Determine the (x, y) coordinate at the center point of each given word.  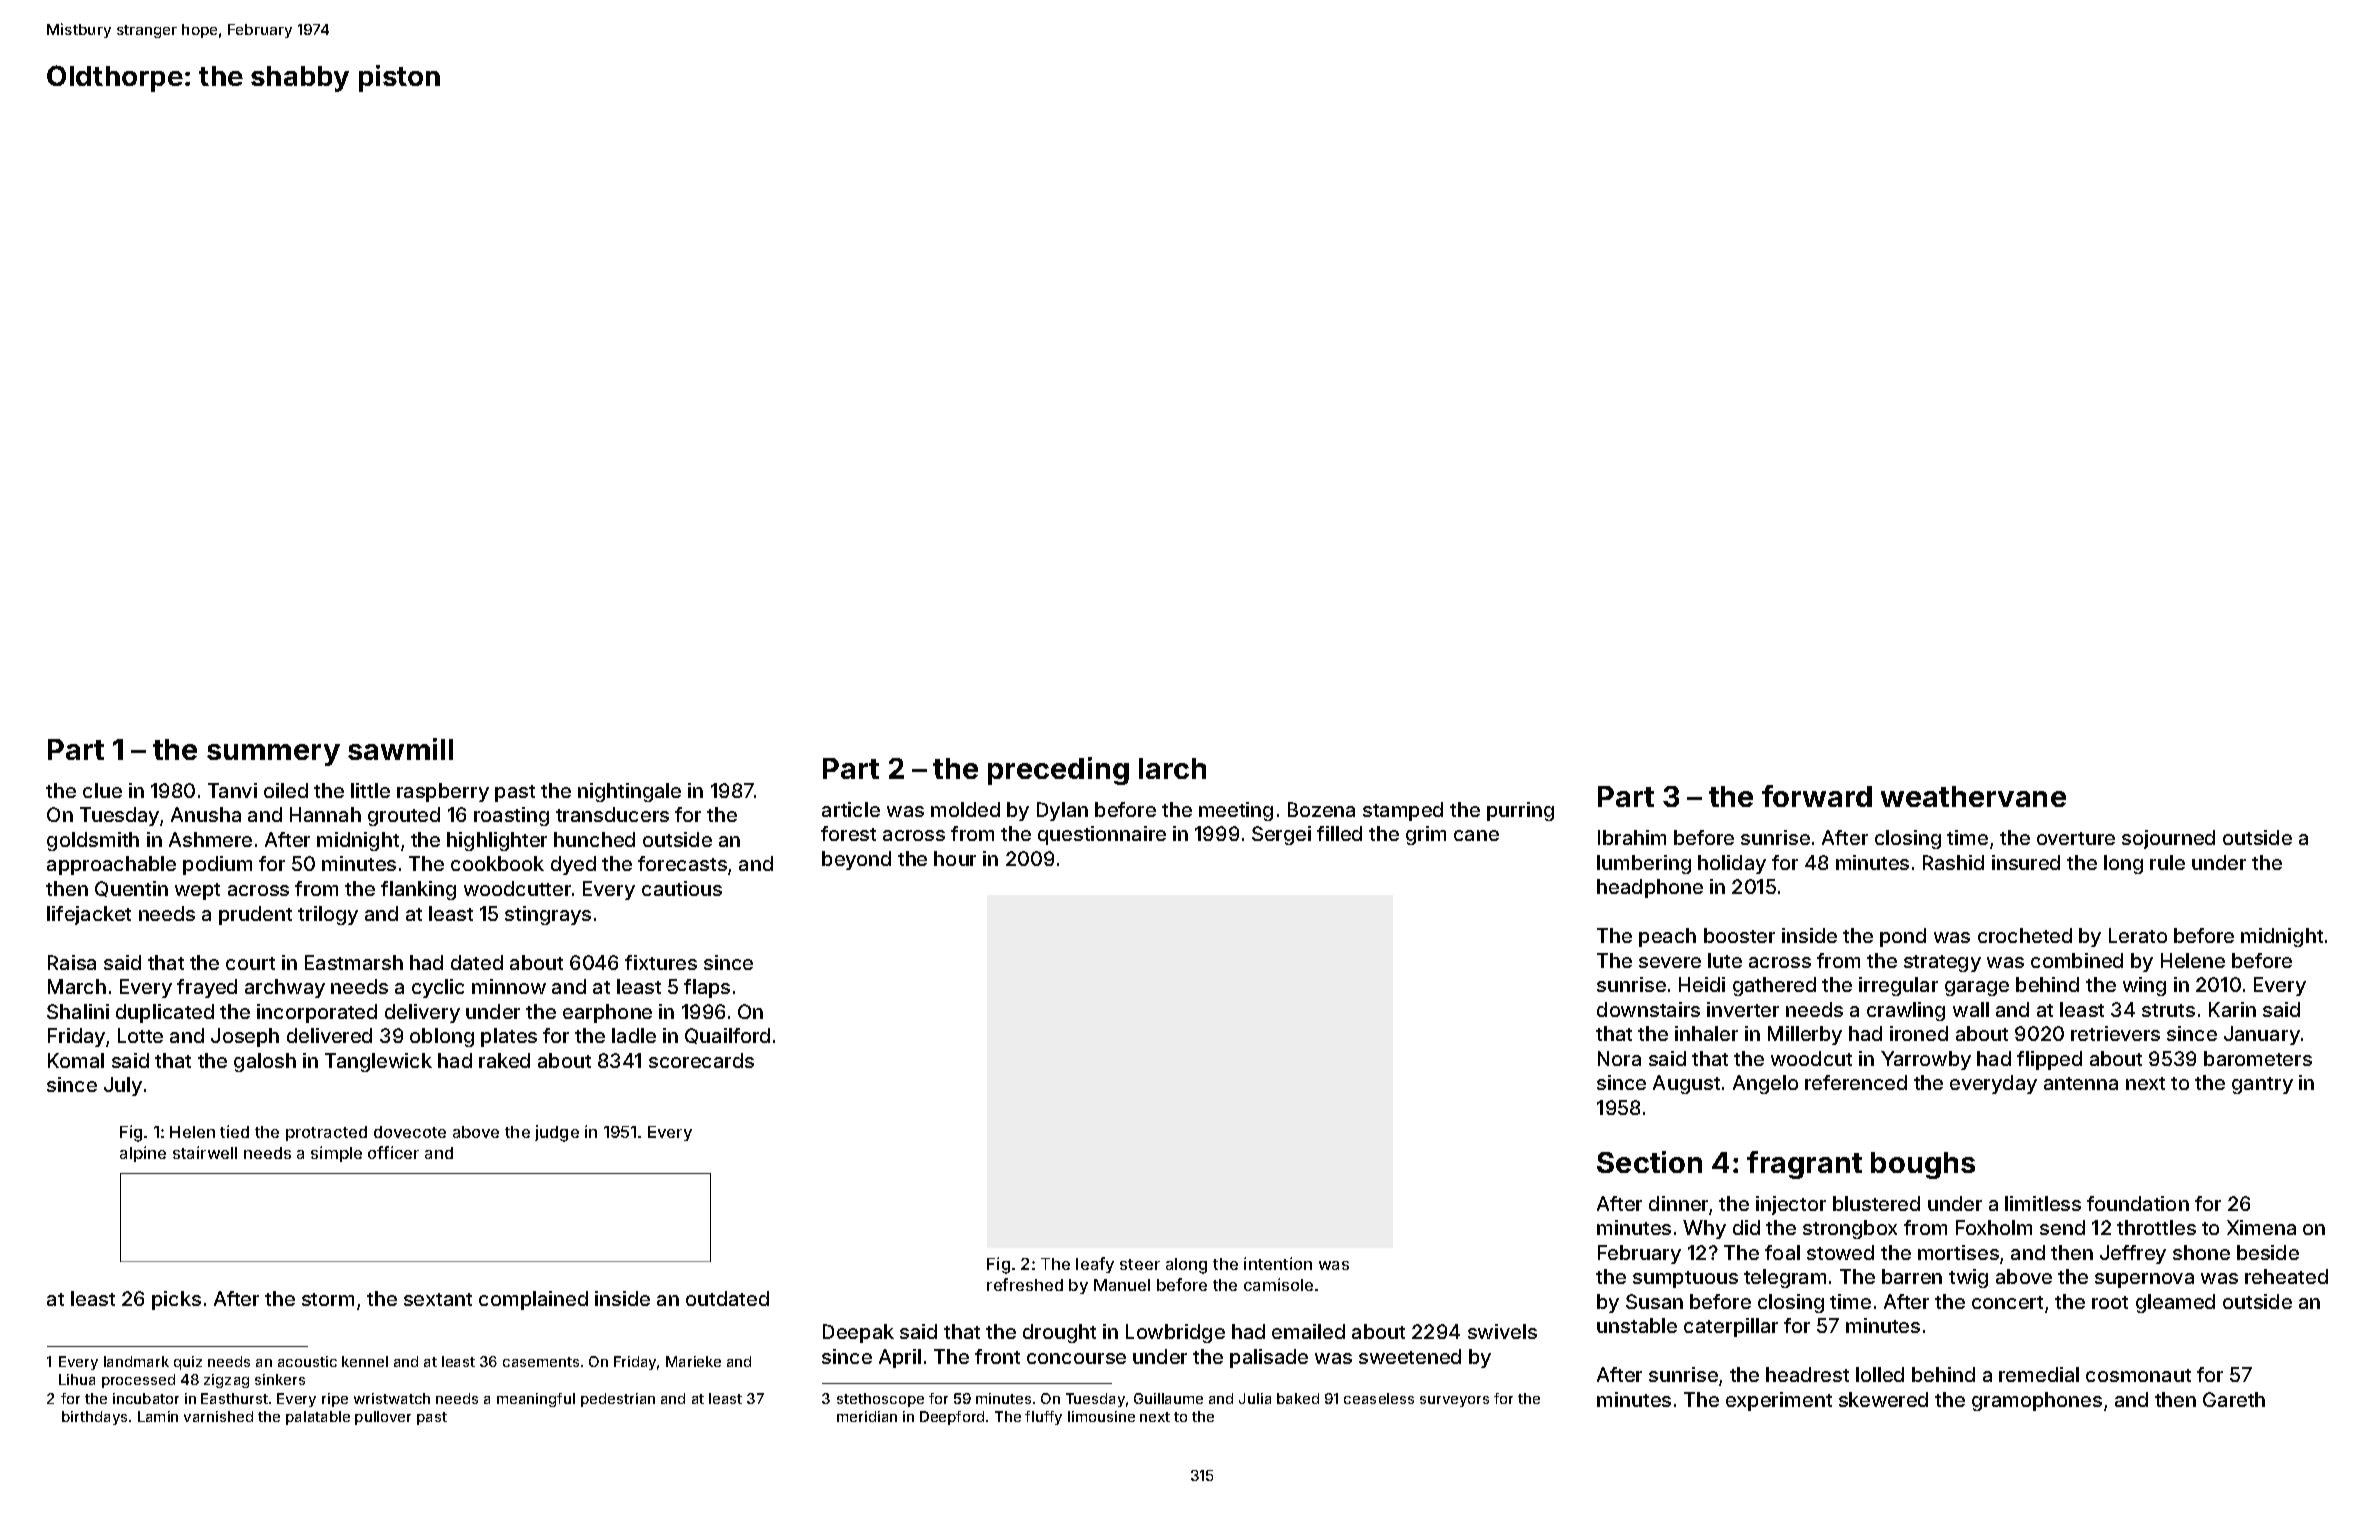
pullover (383, 1418)
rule (2167, 862)
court (250, 963)
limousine (1101, 1416)
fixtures (661, 962)
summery (273, 755)
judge (557, 1133)
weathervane (1973, 796)
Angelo (1765, 1084)
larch (1172, 768)
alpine (143, 1154)
